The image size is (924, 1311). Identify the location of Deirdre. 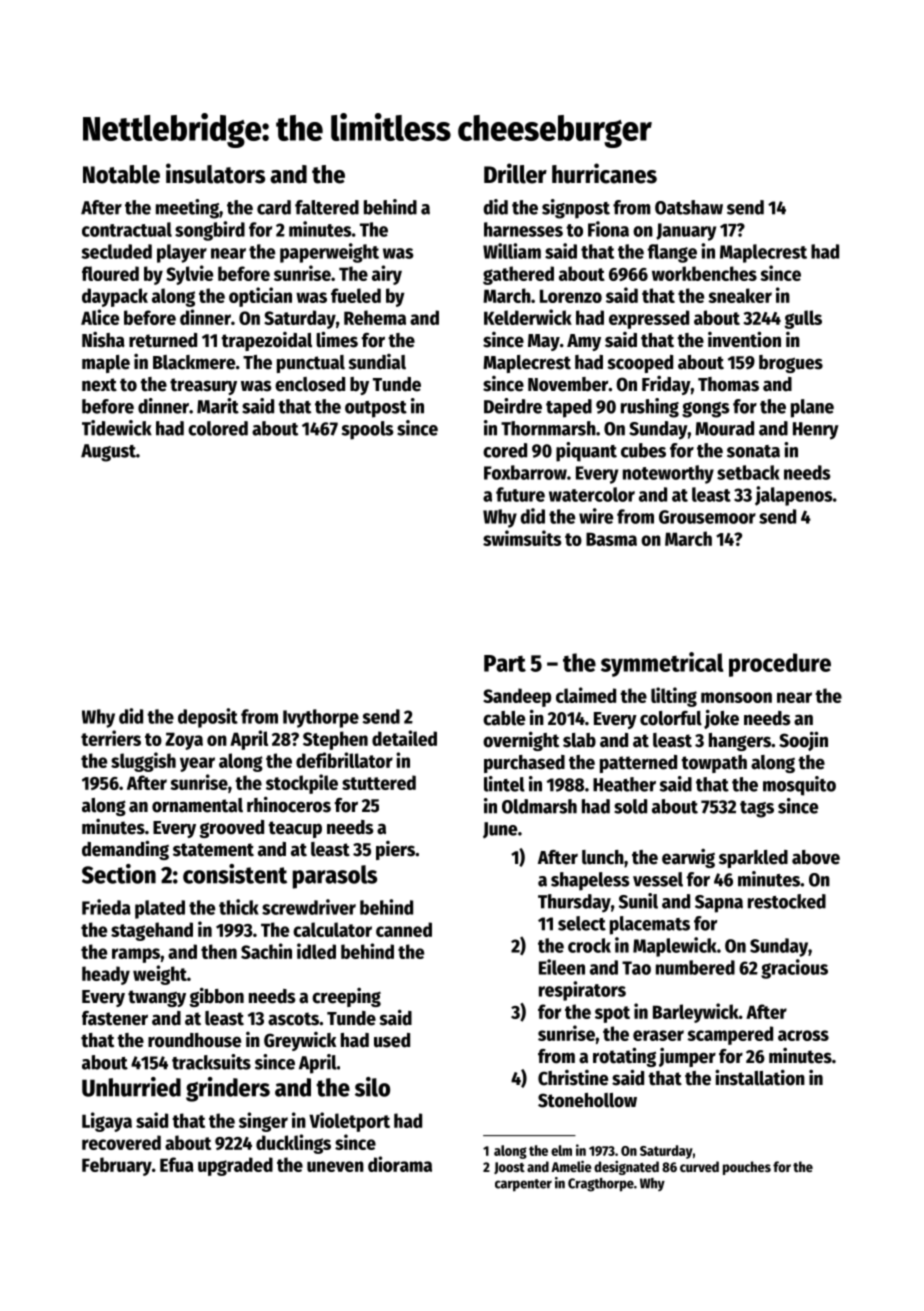
(513, 406).
